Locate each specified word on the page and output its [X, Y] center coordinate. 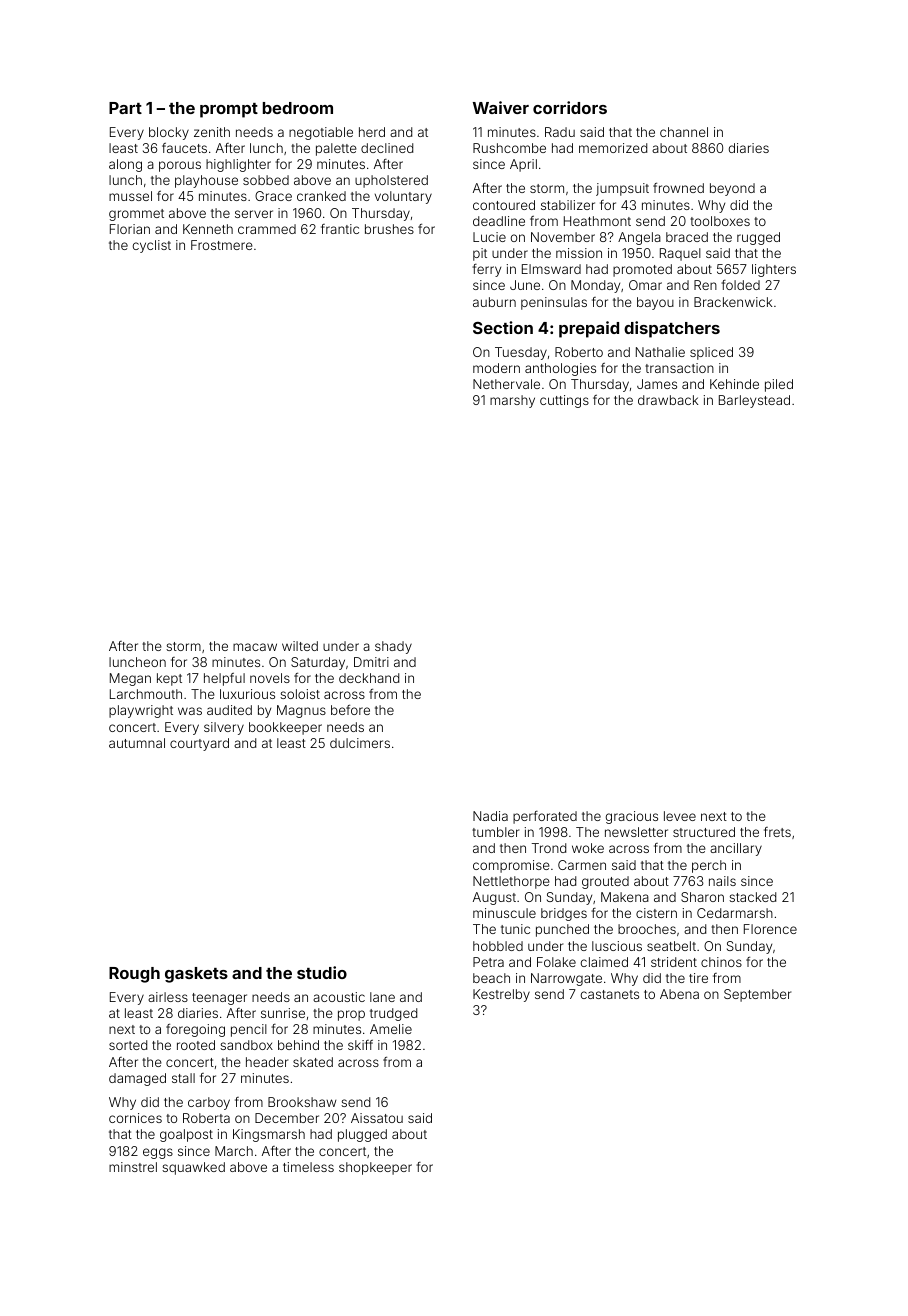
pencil [249, 1030]
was [190, 711]
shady [393, 647]
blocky [169, 133]
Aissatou [377, 1118]
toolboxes [720, 221]
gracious [632, 817]
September [757, 995]
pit [480, 254]
